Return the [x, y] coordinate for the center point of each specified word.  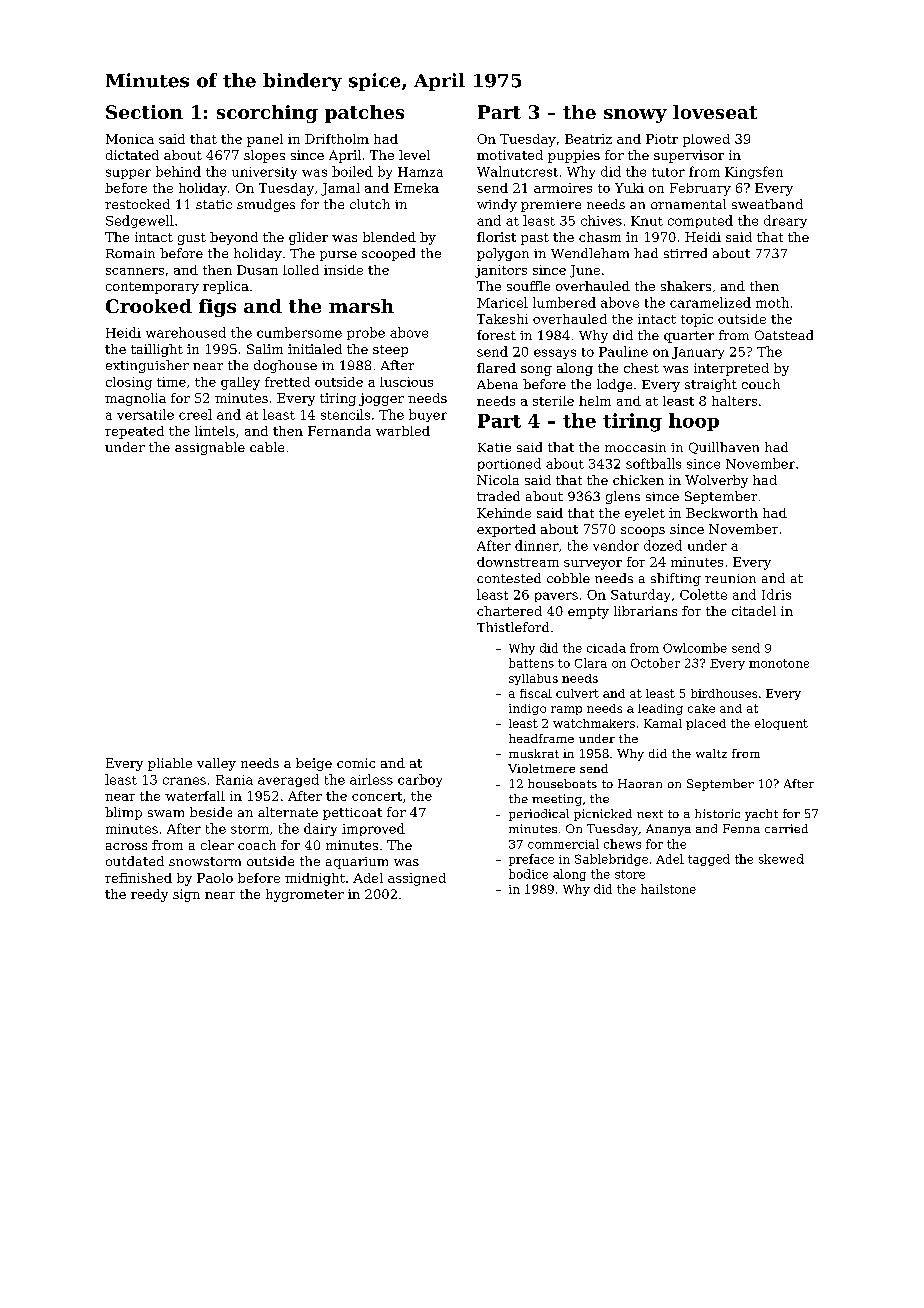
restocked [137, 204]
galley [240, 383]
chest [641, 368]
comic [356, 763]
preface [531, 860]
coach [257, 845]
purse [338, 256]
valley [216, 764]
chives [601, 220]
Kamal [663, 723]
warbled [403, 431]
